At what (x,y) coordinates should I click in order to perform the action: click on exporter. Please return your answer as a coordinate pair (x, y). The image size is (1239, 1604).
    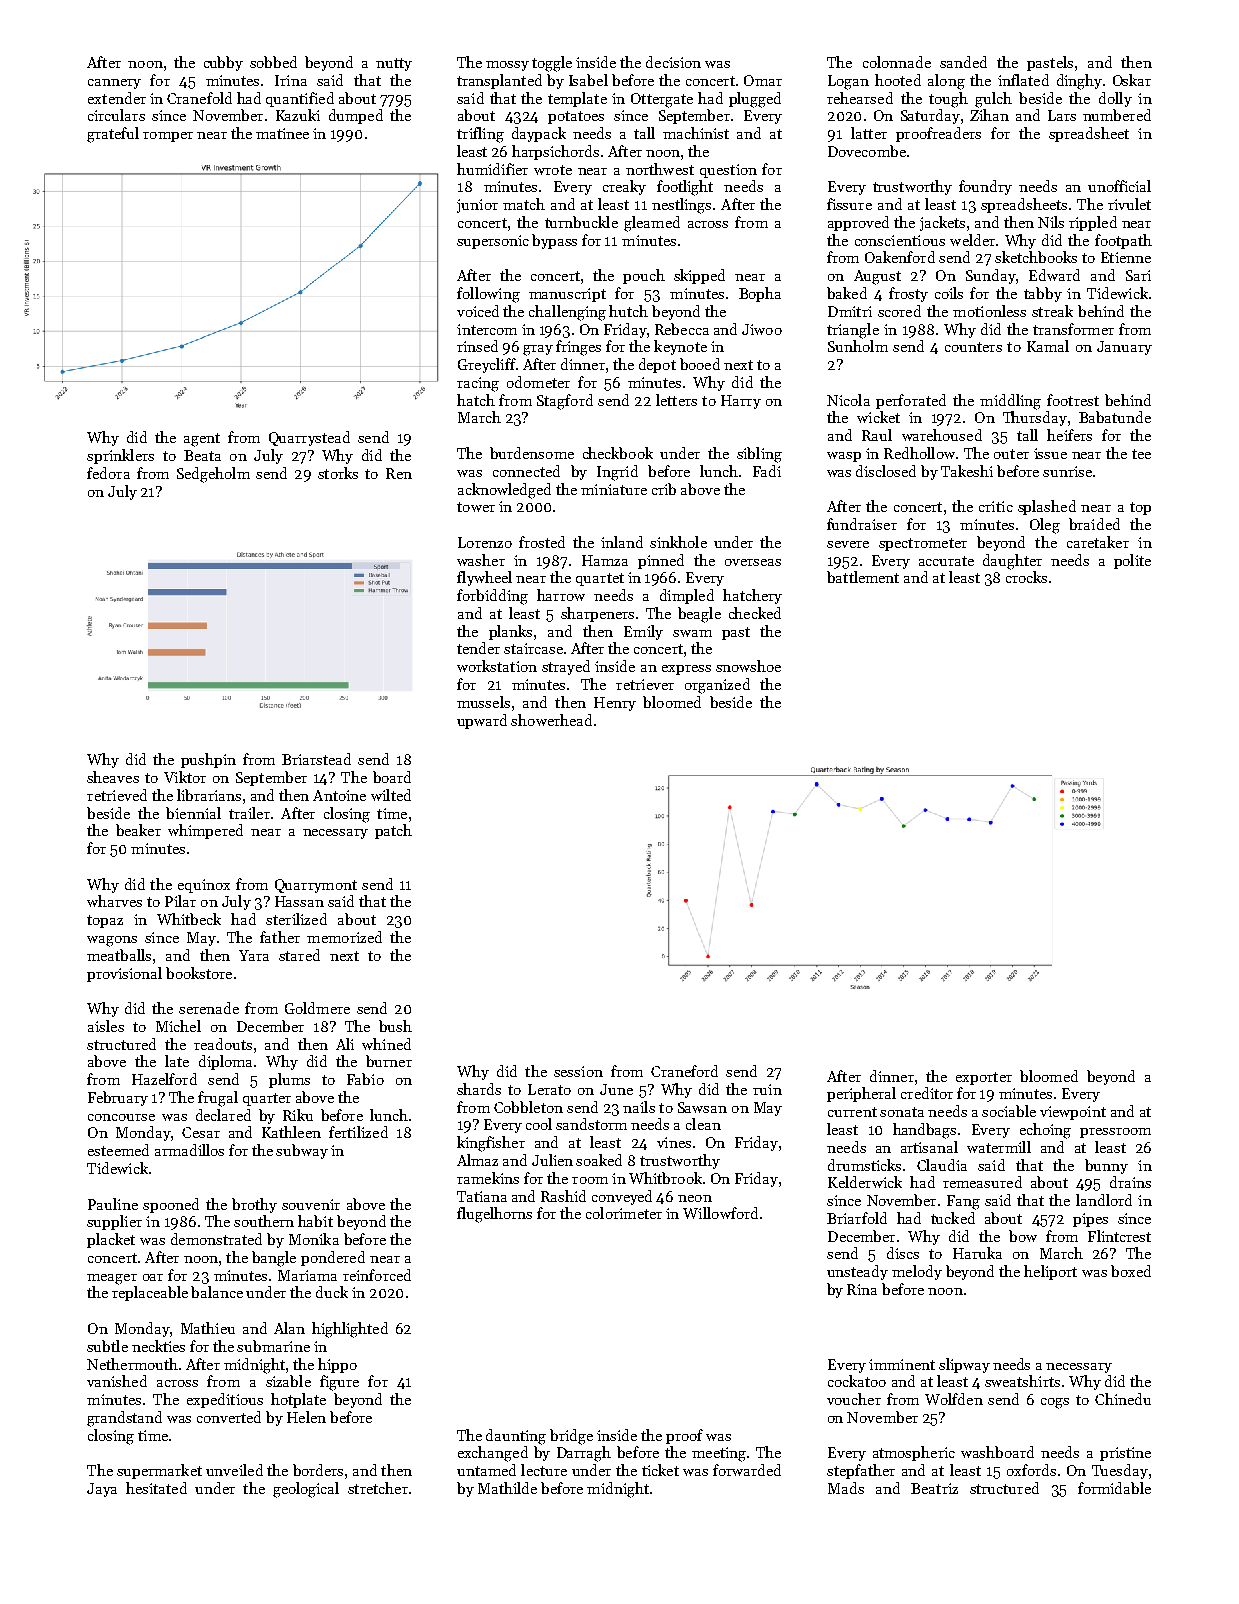
    Looking at the image, I should click on (984, 1078).
